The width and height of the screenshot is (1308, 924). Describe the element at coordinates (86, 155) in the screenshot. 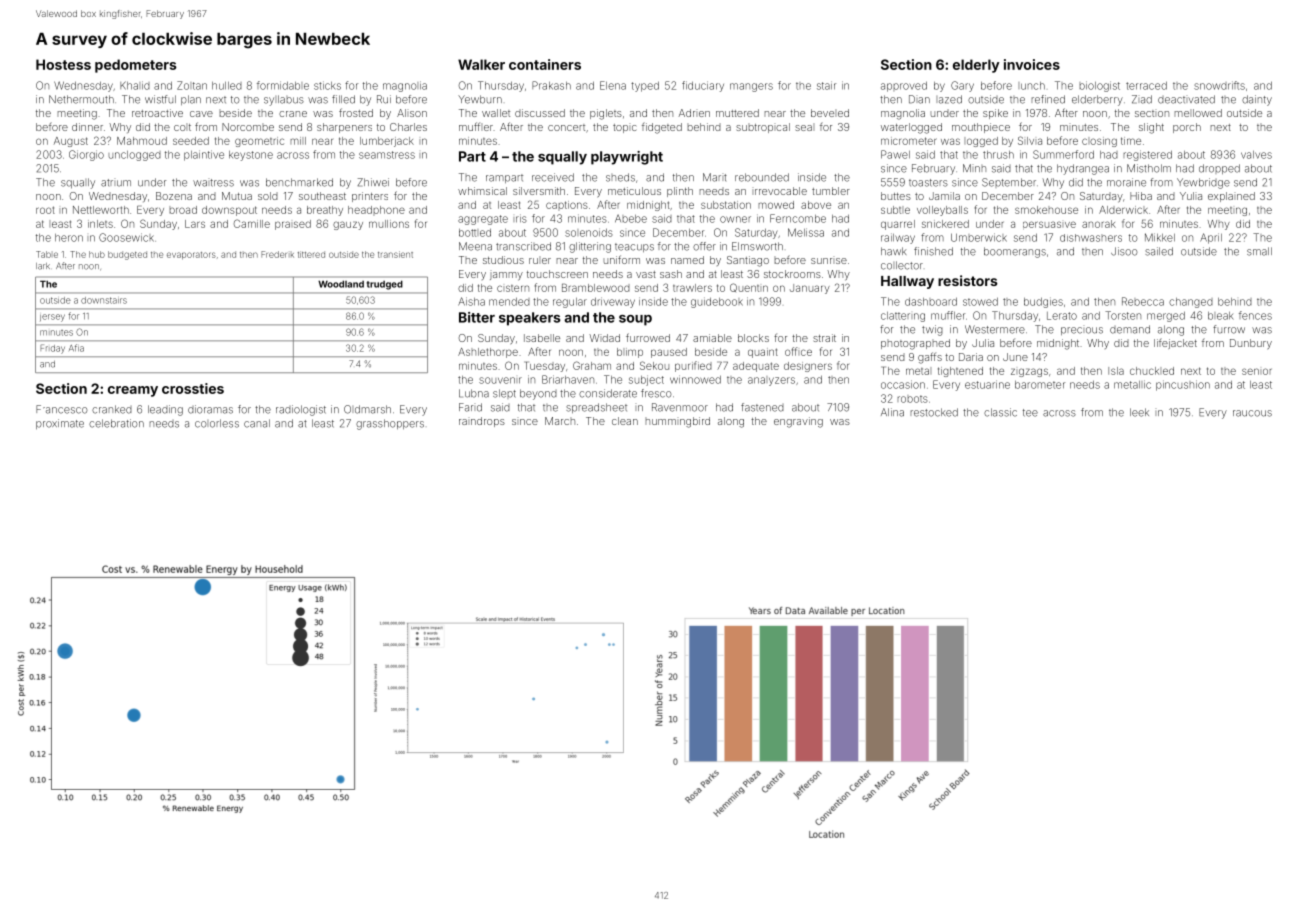

I see `Giorgio` at that location.
